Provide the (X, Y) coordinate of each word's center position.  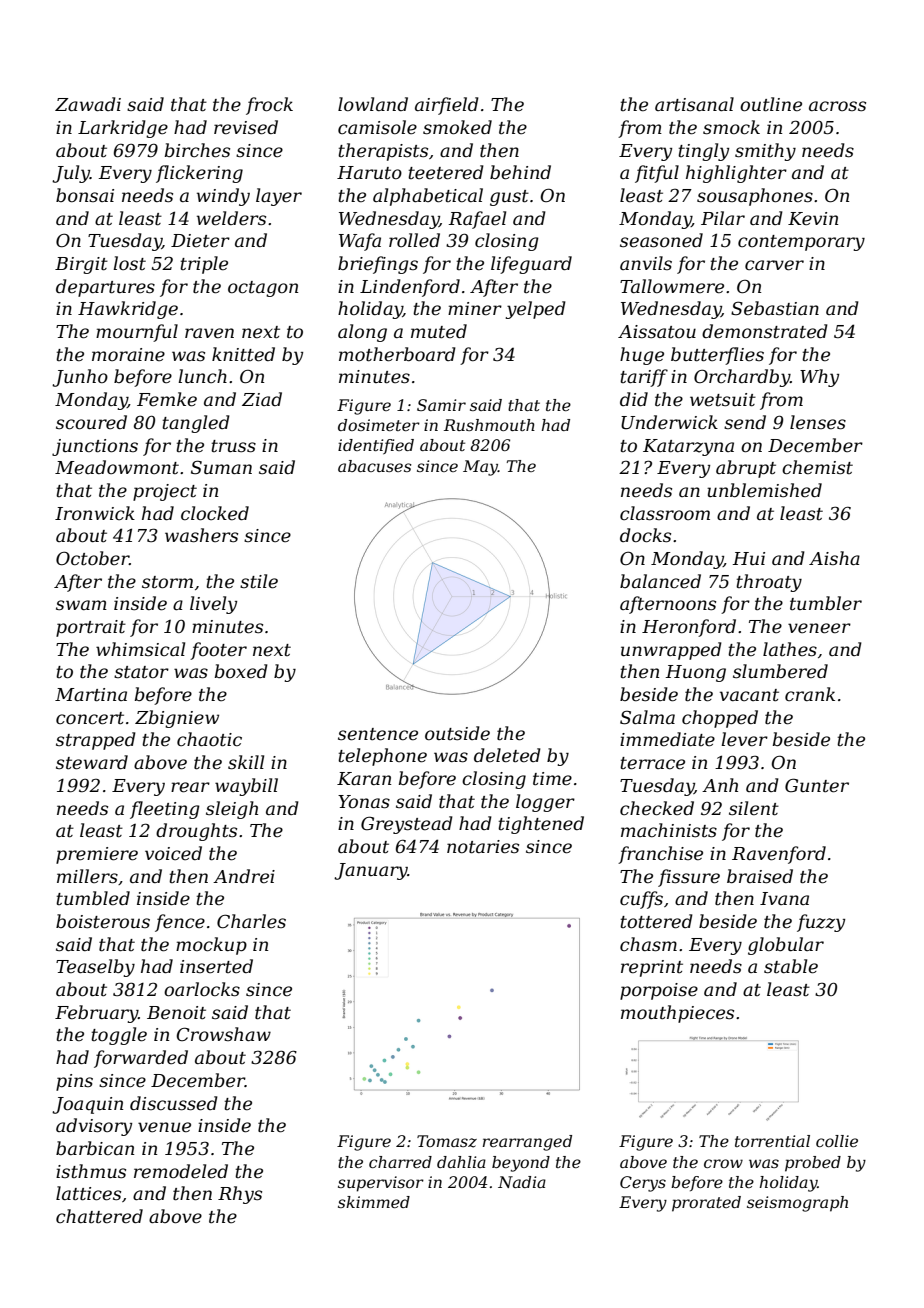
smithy (765, 152)
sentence (378, 734)
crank (810, 694)
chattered (99, 1216)
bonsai (85, 195)
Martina (91, 695)
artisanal (694, 104)
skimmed (374, 1202)
